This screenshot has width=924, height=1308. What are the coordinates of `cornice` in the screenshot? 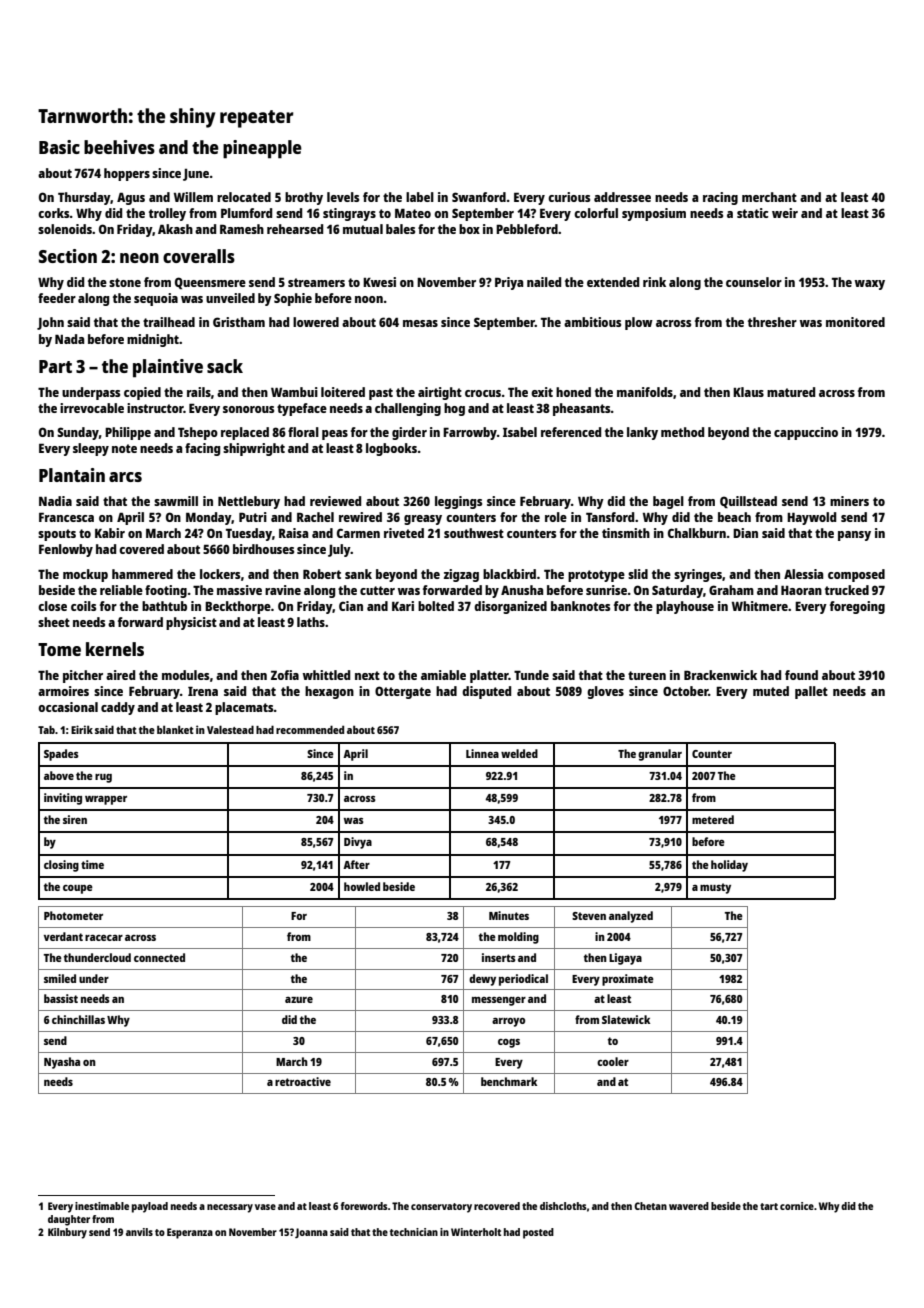 It's located at (797, 1206).
